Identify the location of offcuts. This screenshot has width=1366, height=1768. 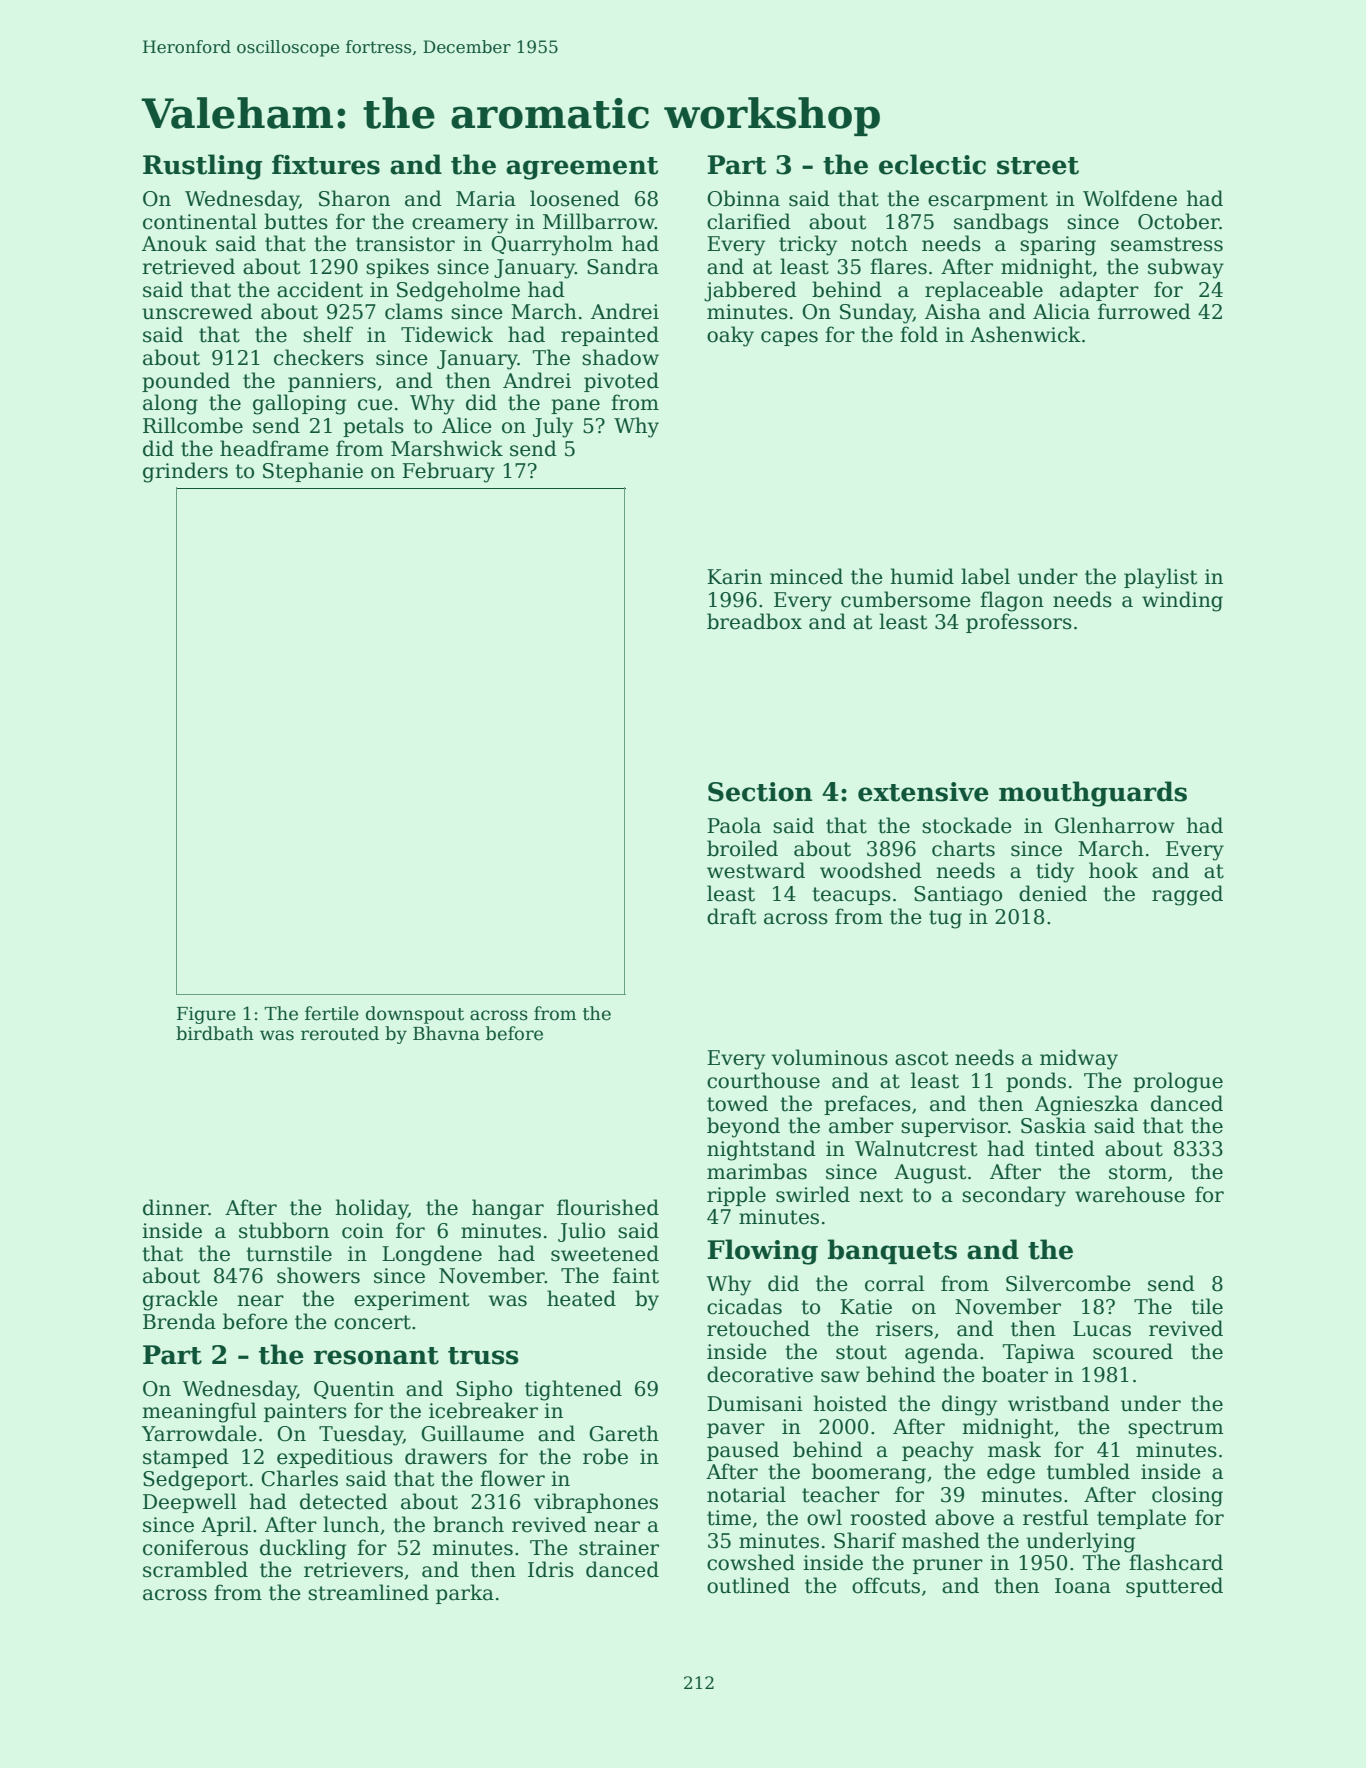
(886, 1585).
